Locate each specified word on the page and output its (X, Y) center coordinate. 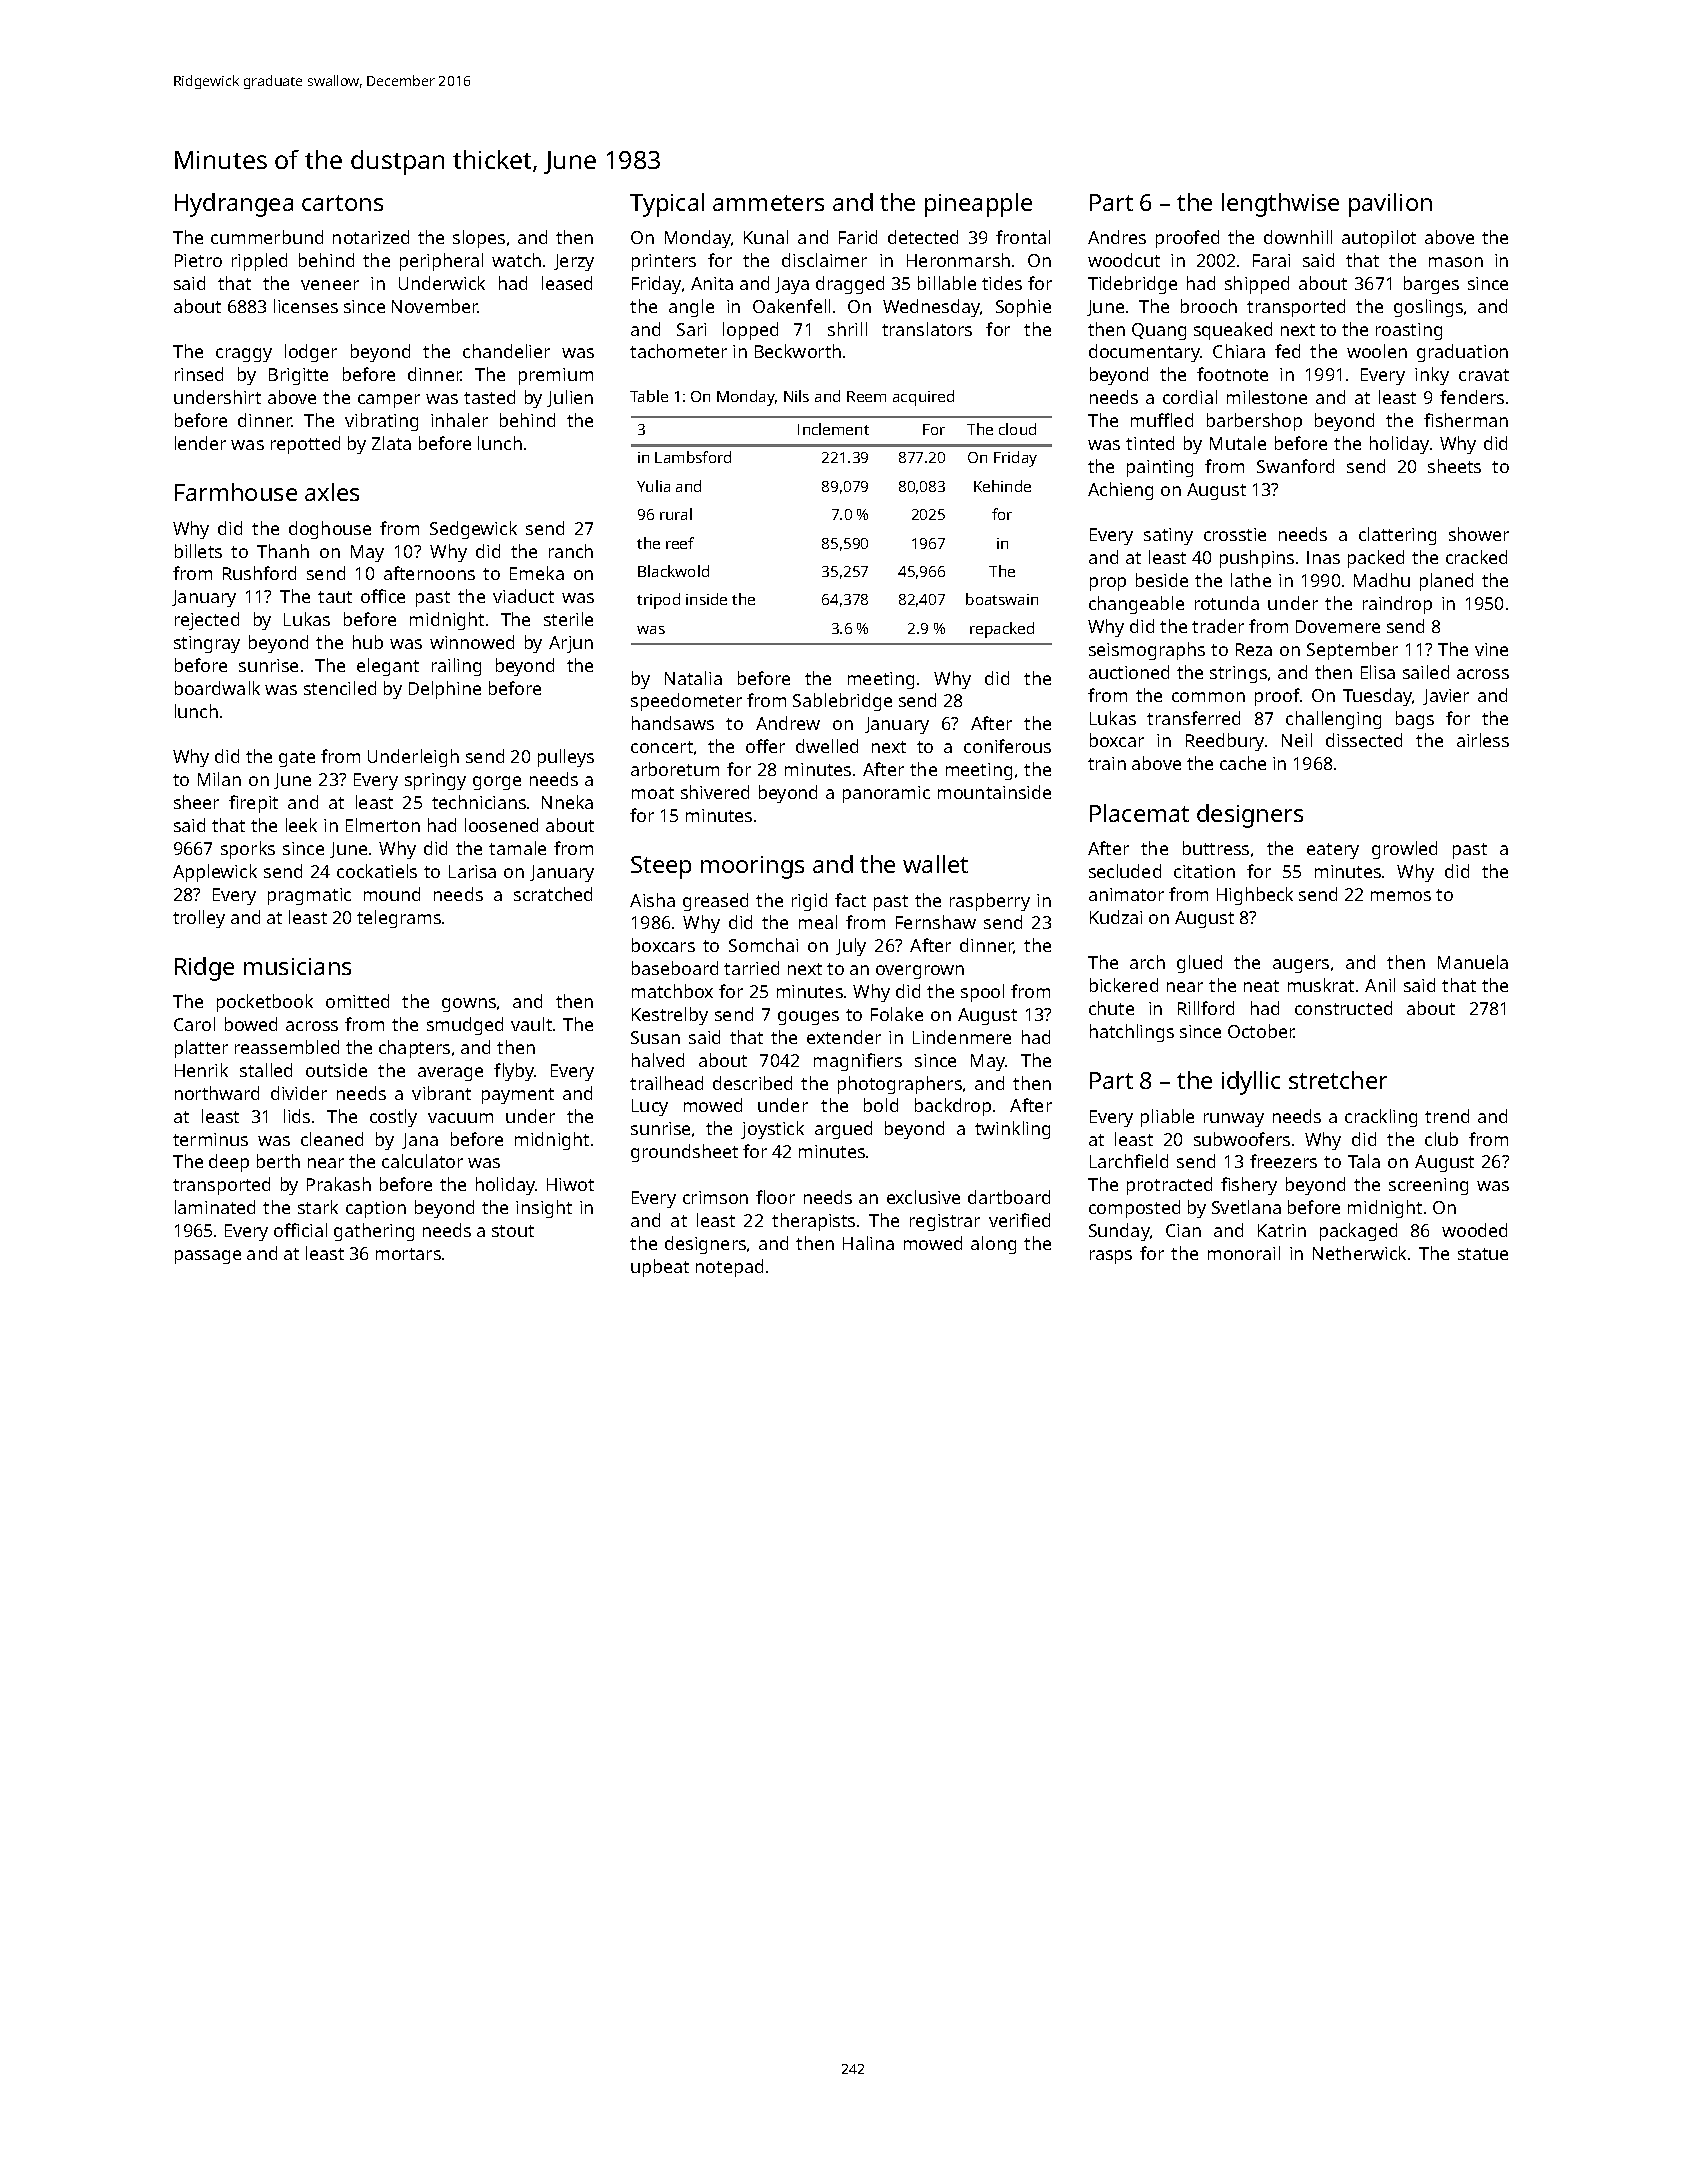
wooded (1474, 1230)
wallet (935, 864)
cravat (1484, 375)
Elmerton (383, 825)
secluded (1125, 871)
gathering (374, 1232)
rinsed (199, 374)
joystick (772, 1130)
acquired (923, 398)
